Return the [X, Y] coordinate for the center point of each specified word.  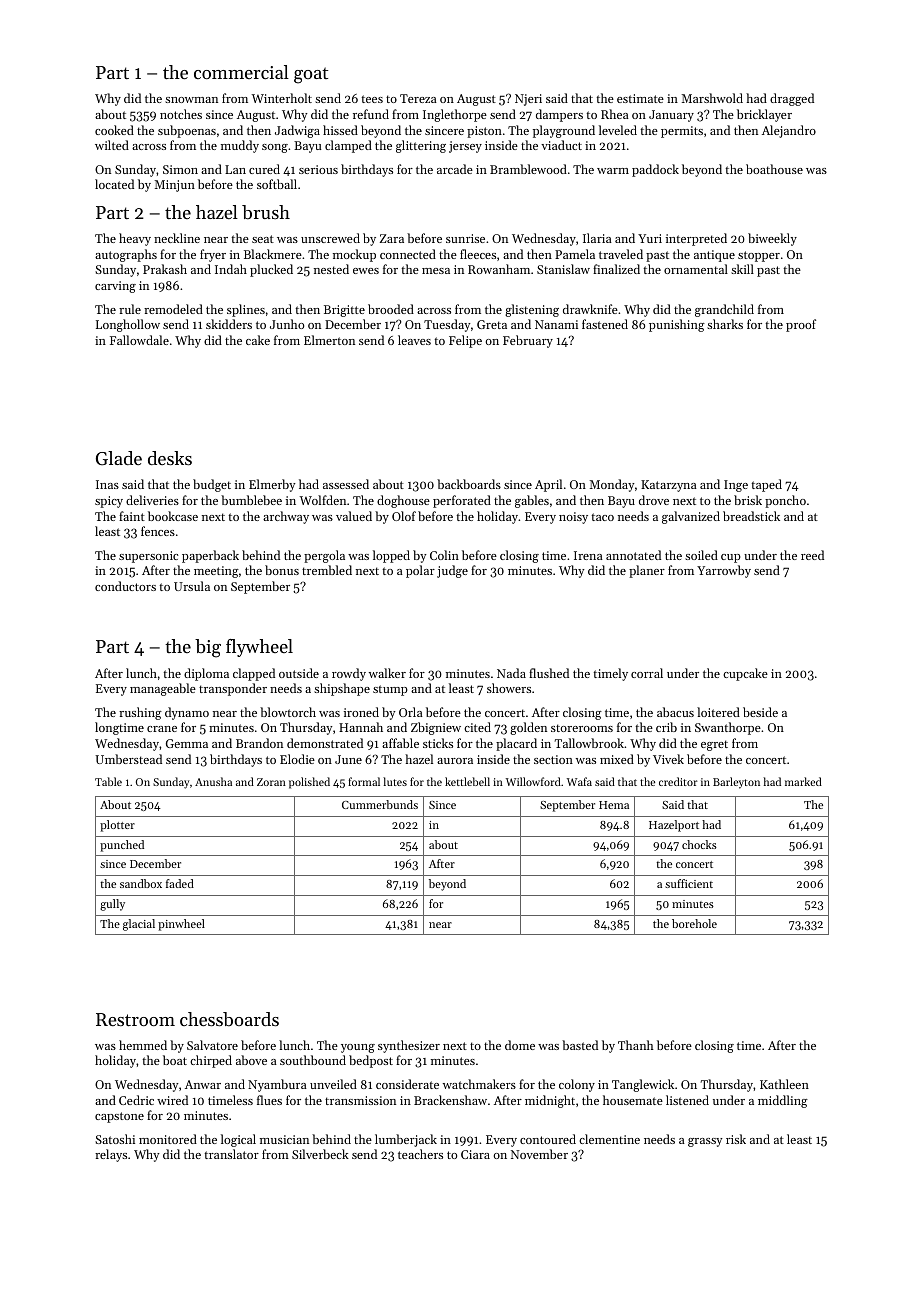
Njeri [528, 100]
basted [580, 1045]
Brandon [259, 743]
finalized [616, 269]
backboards [469, 484]
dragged [792, 99]
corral [647, 673]
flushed [549, 673]
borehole [694, 923]
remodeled [173, 309]
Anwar [203, 1084]
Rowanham [499, 269]
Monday [612, 485]
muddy [240, 146]
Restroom [135, 1019]
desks [170, 458]
